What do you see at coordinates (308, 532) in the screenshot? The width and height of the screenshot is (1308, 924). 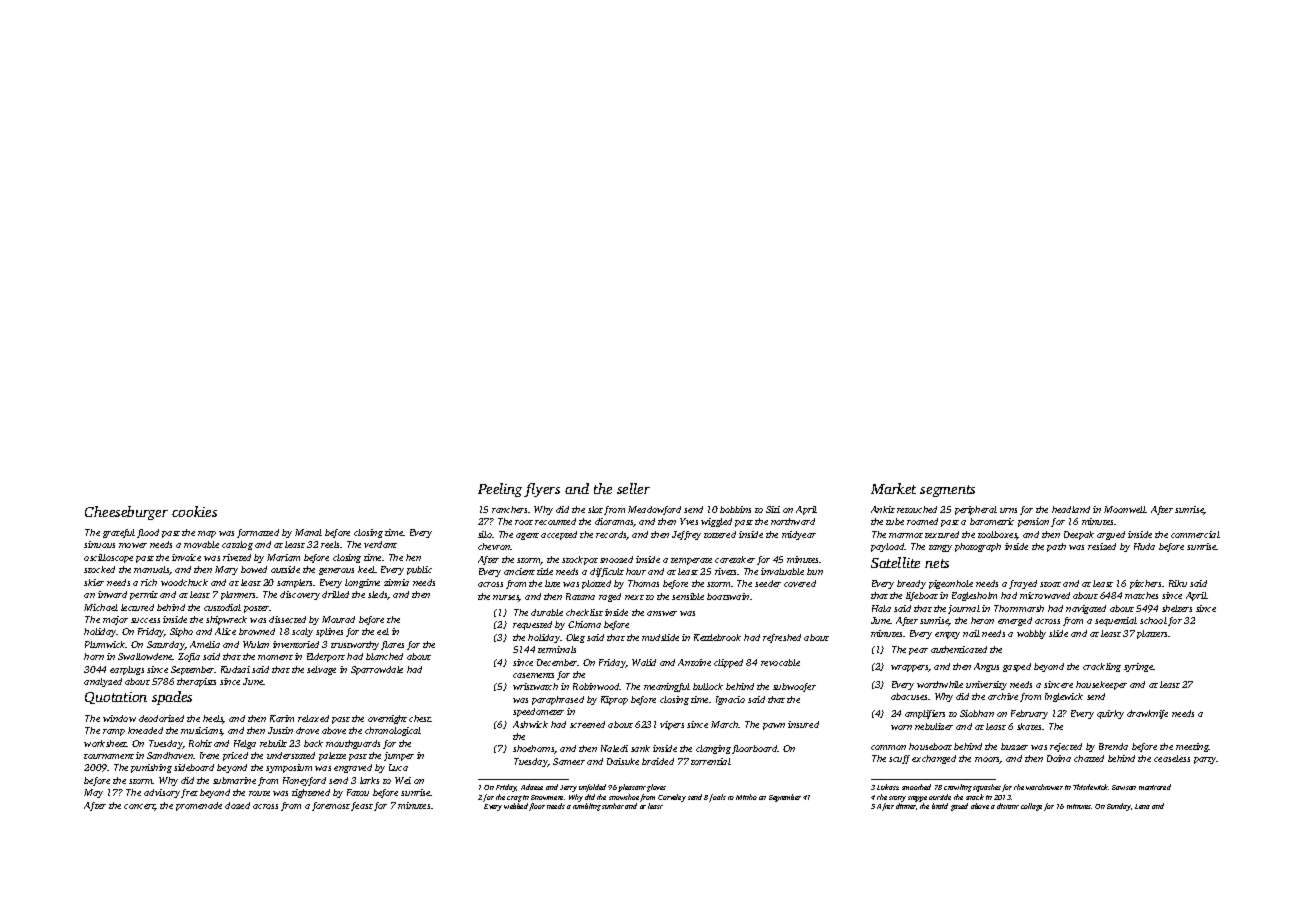 I see `Manal` at bounding box center [308, 532].
